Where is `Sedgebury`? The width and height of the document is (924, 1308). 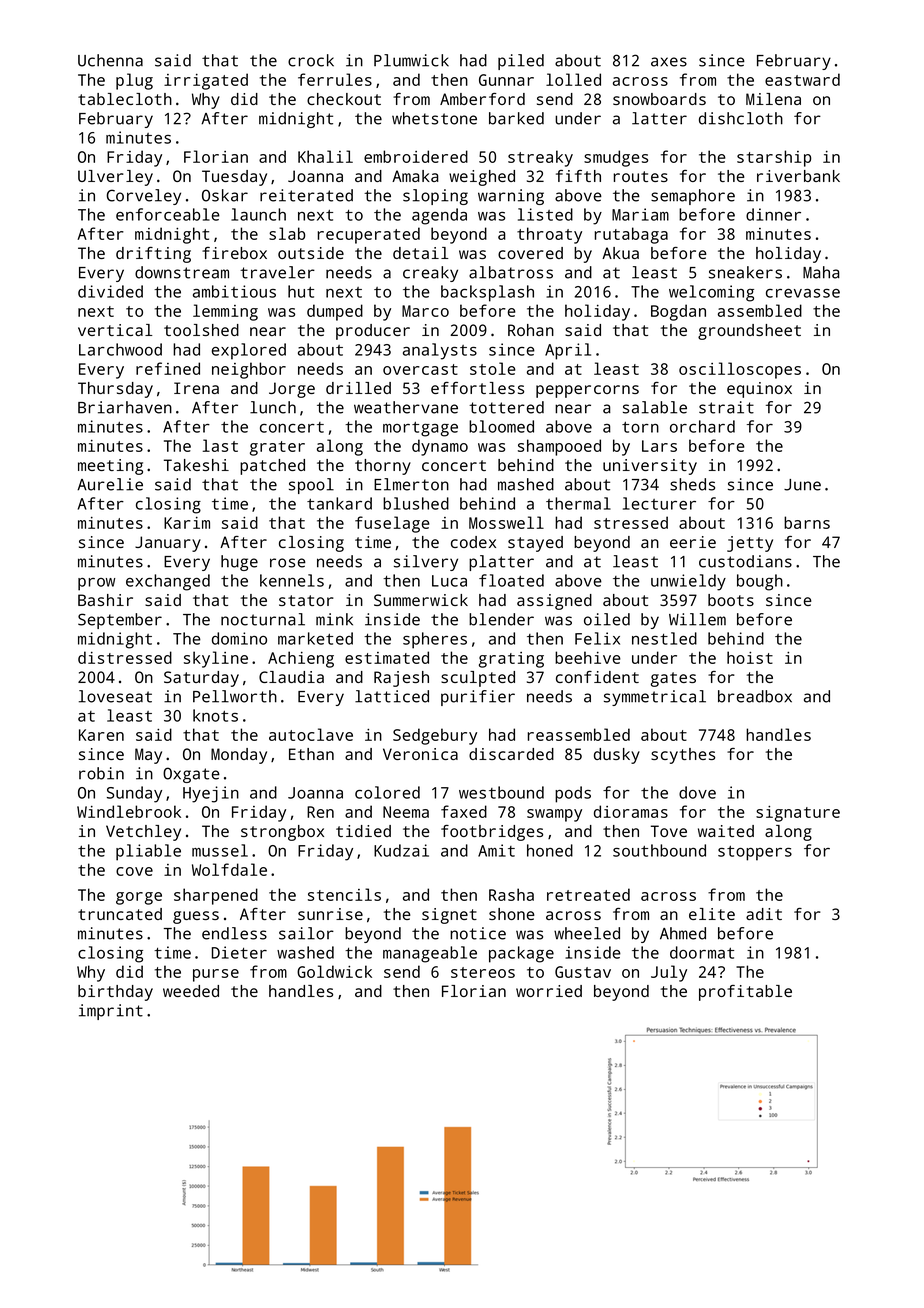 Sedgebury is located at coordinates (435, 736).
